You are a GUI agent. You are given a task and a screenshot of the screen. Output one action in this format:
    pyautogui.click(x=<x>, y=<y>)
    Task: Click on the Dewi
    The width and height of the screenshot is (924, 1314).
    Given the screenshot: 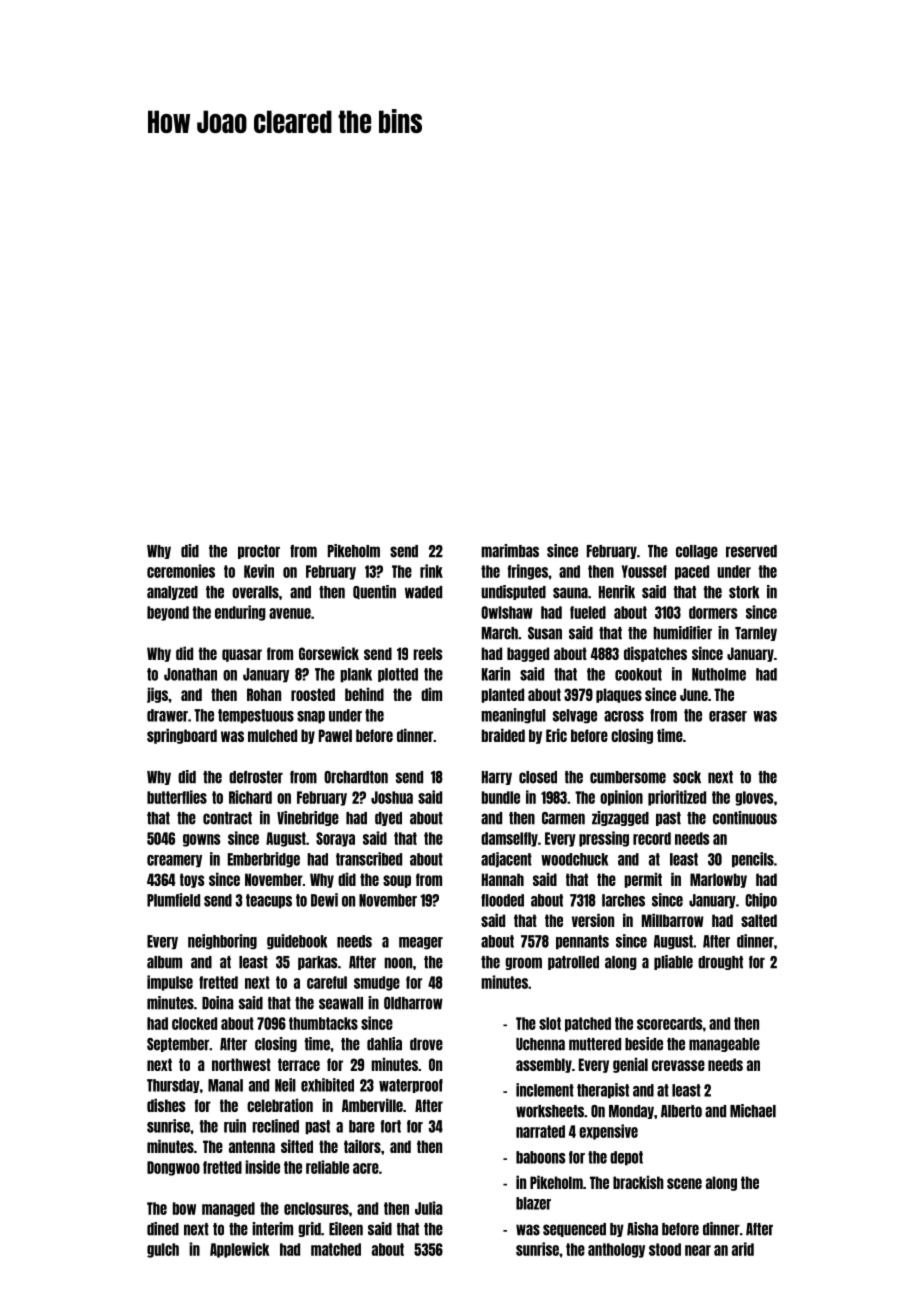 What is the action you would take?
    pyautogui.click(x=324, y=900)
